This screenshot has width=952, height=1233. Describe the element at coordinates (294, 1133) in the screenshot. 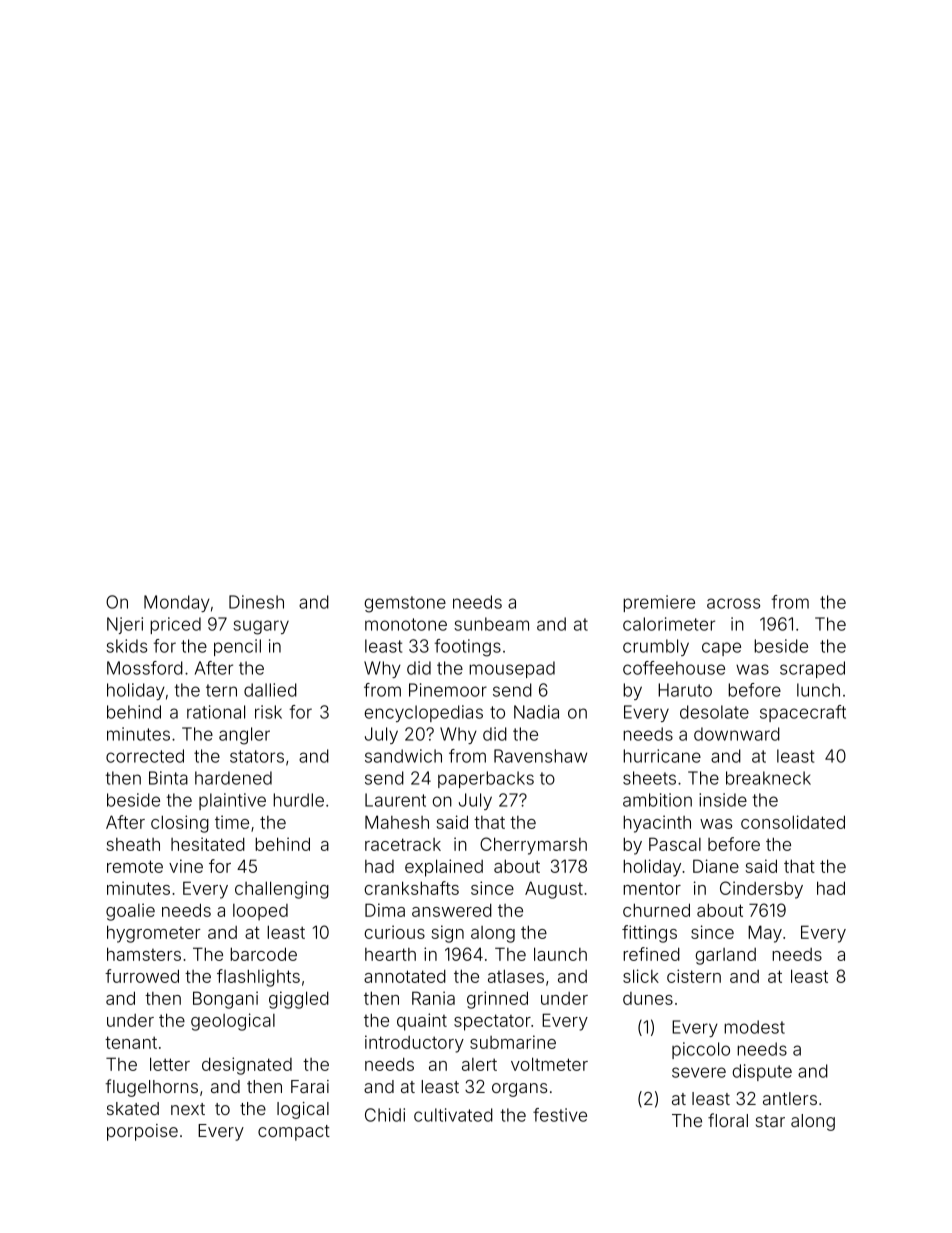

I see `compact` at that location.
